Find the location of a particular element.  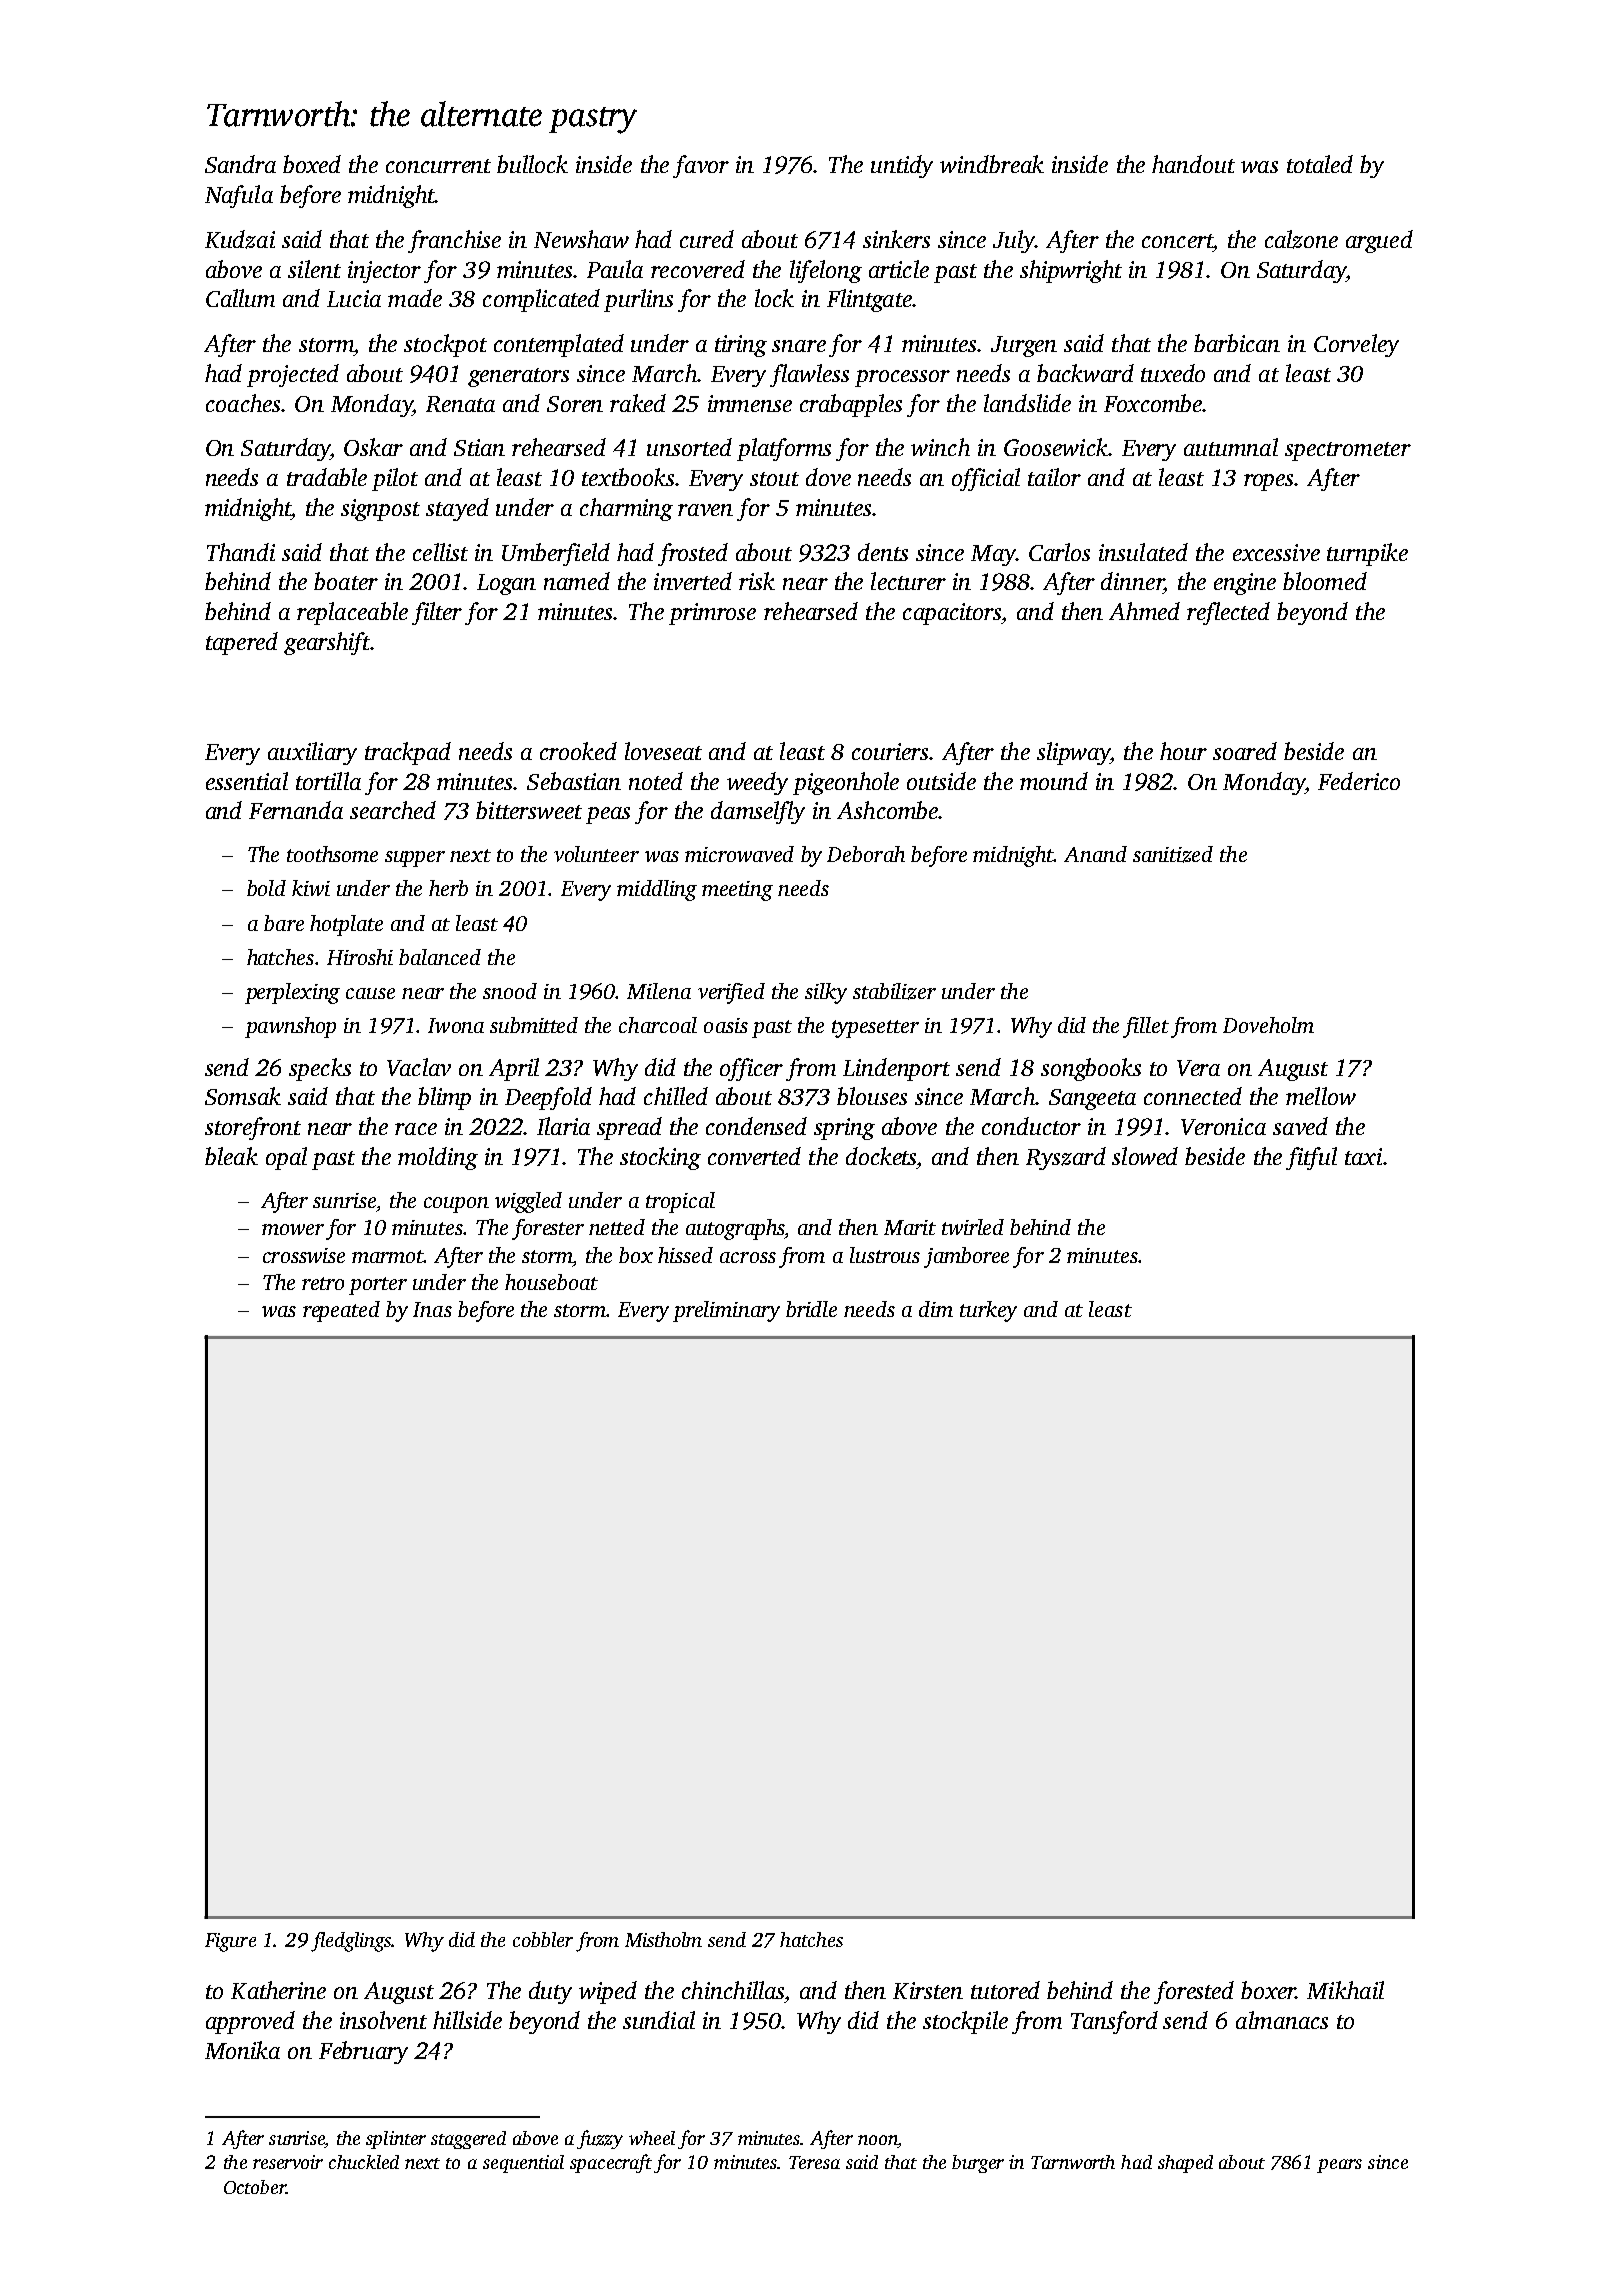

favor is located at coordinates (701, 166).
